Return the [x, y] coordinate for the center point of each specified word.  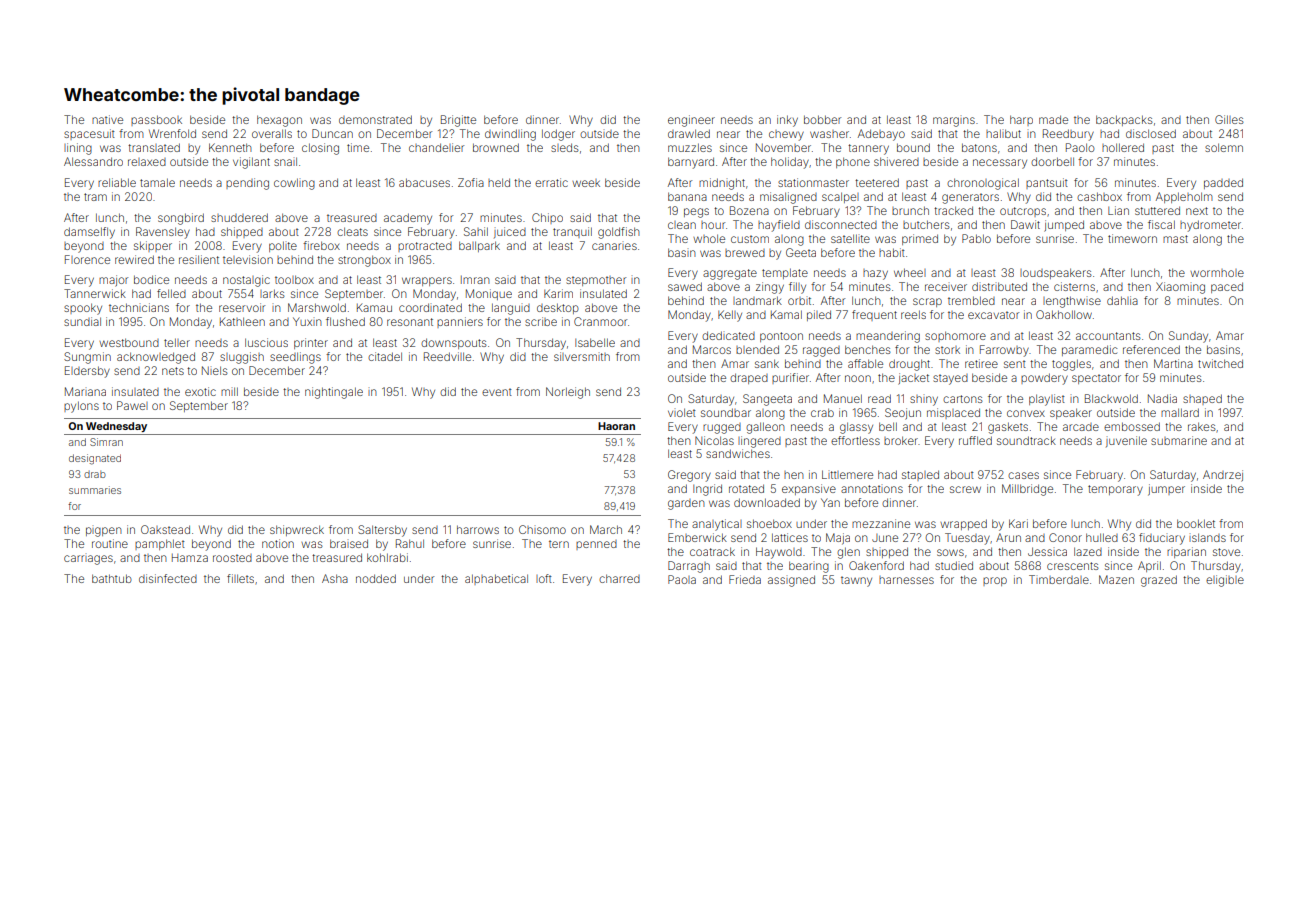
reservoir [242, 307]
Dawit [1025, 224]
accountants [1108, 336]
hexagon [279, 121]
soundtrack [1026, 440]
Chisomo [542, 529]
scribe [541, 321]
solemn [1224, 147]
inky [787, 121]
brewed [745, 253]
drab [95, 474]
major [113, 281]
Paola [682, 579]
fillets [240, 578]
